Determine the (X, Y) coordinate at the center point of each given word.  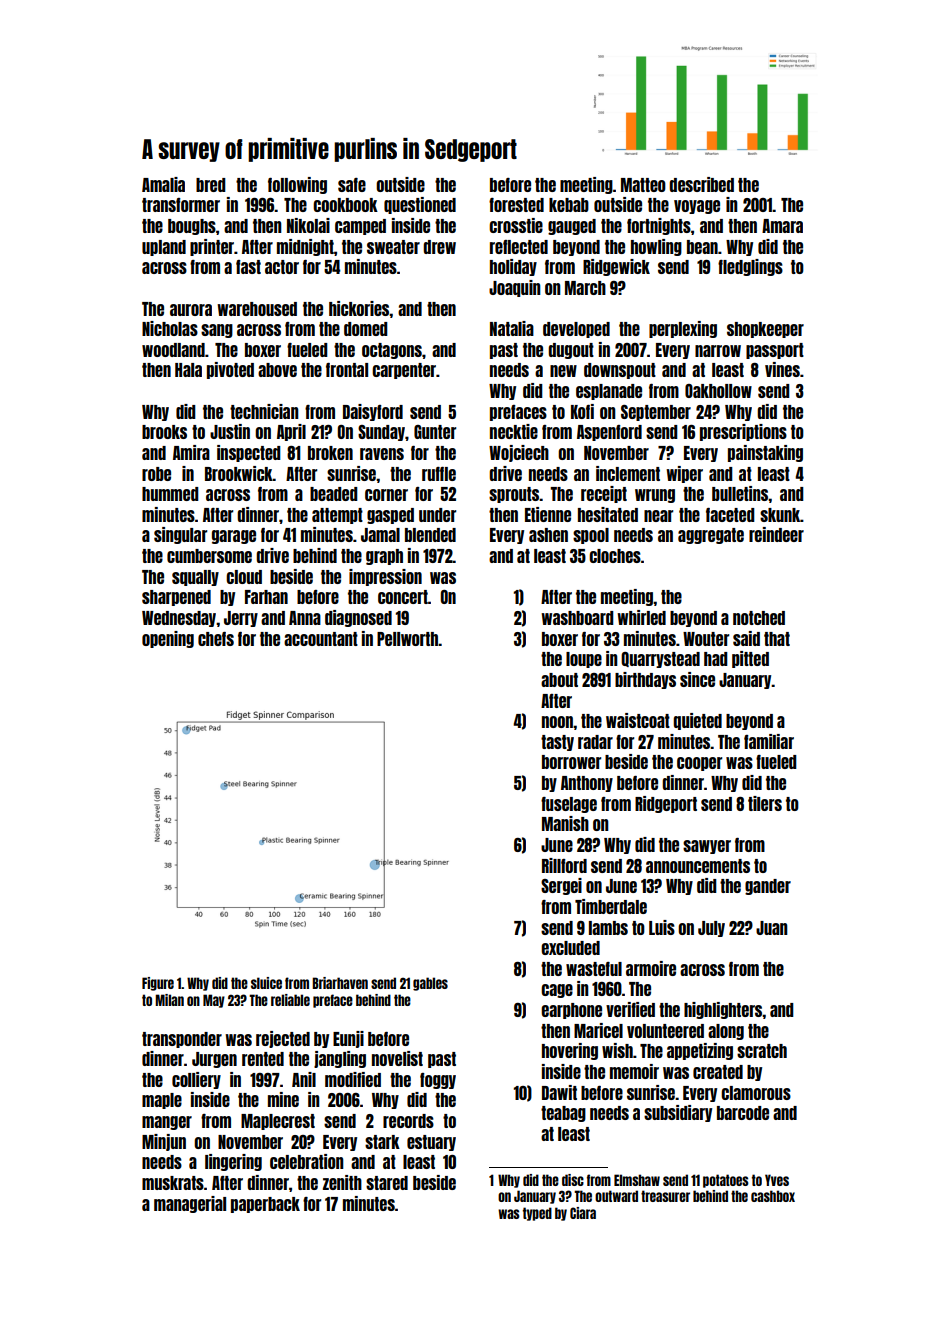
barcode (743, 1113)
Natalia (512, 328)
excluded (570, 948)
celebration (307, 1161)
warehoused (257, 309)
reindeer (776, 534)
